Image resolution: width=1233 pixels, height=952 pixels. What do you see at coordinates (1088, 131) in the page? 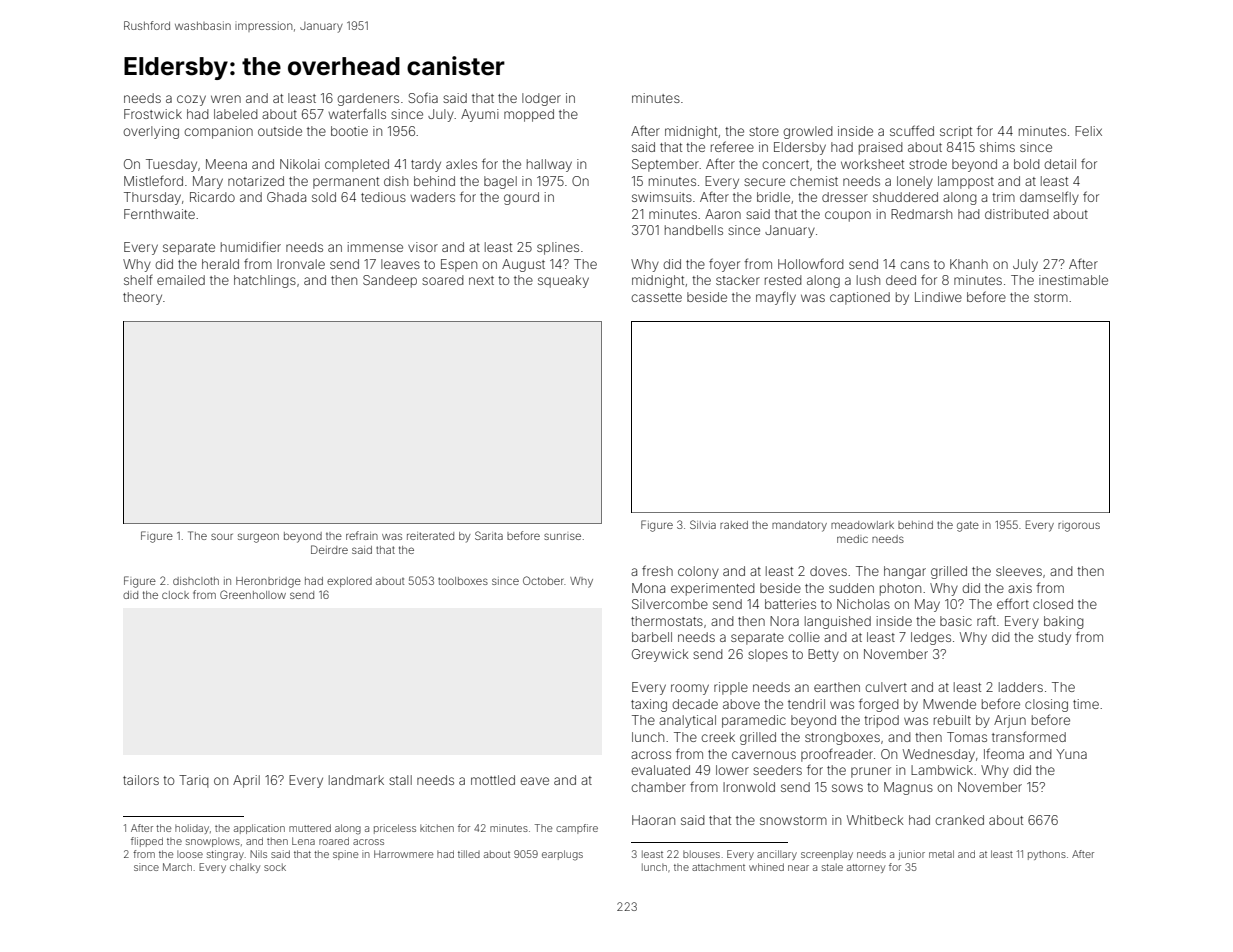
I see `Felix` at bounding box center [1088, 131].
